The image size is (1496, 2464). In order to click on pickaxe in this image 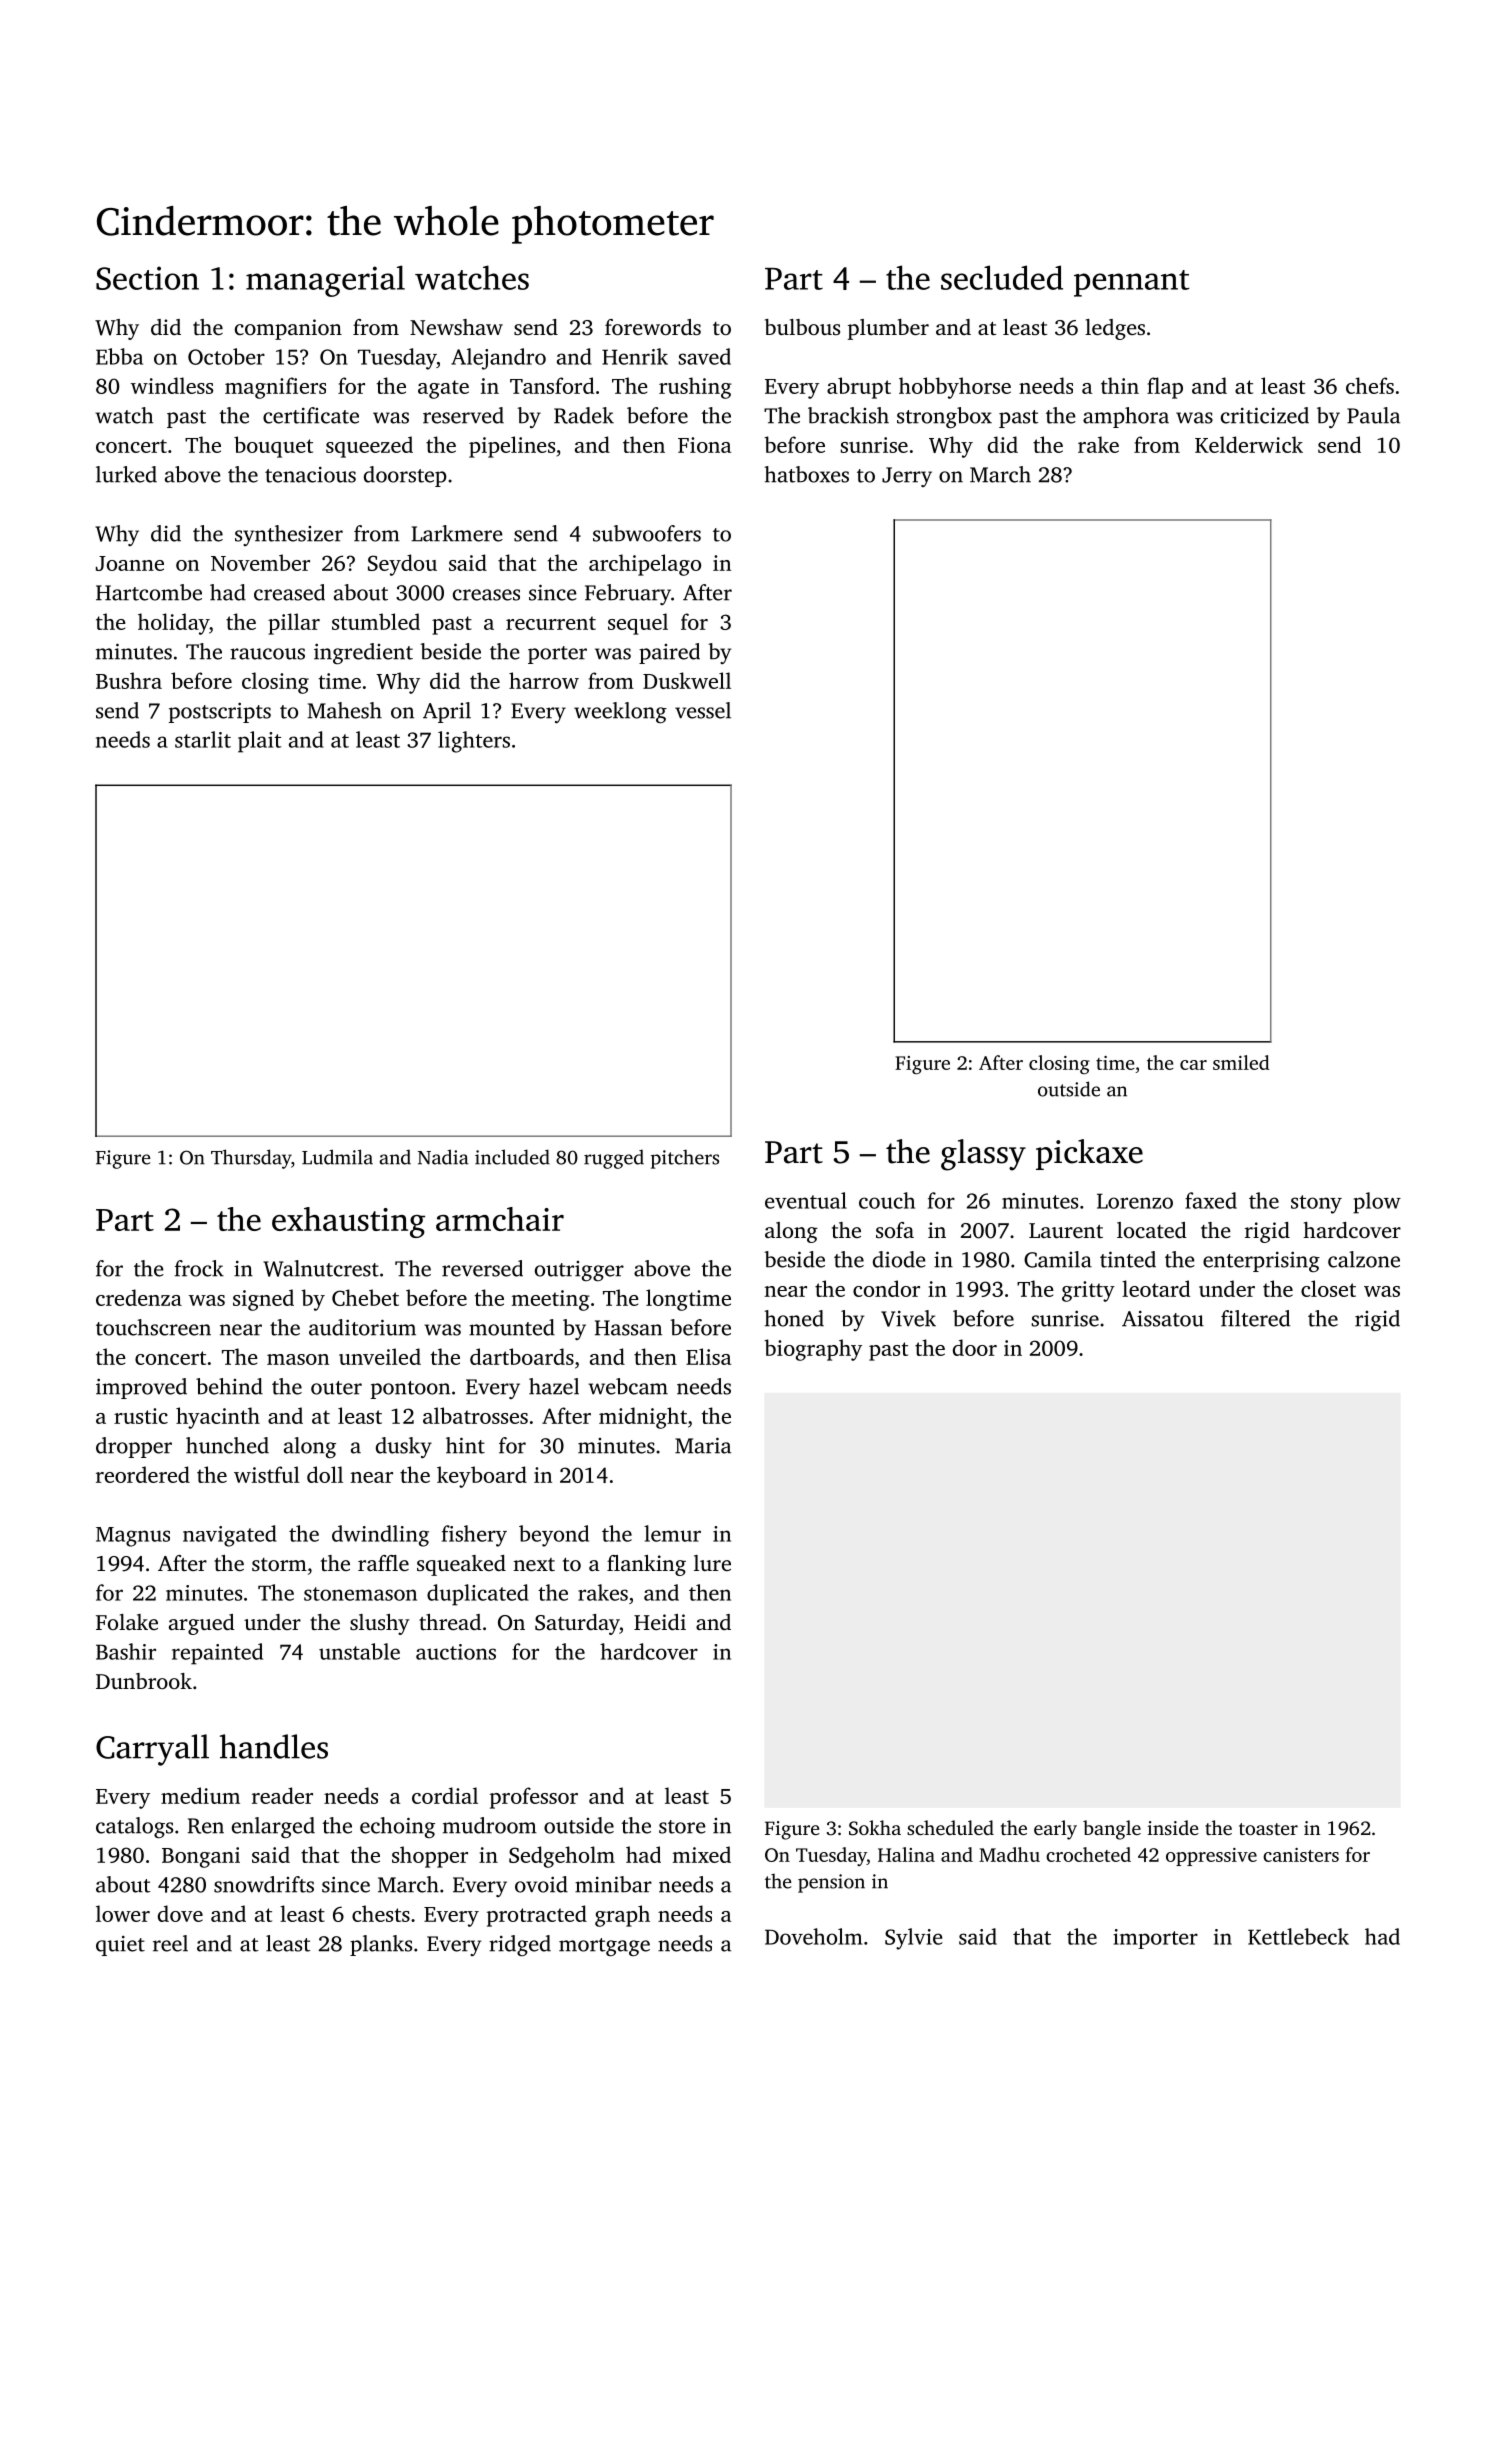, I will do `click(1089, 1154)`.
